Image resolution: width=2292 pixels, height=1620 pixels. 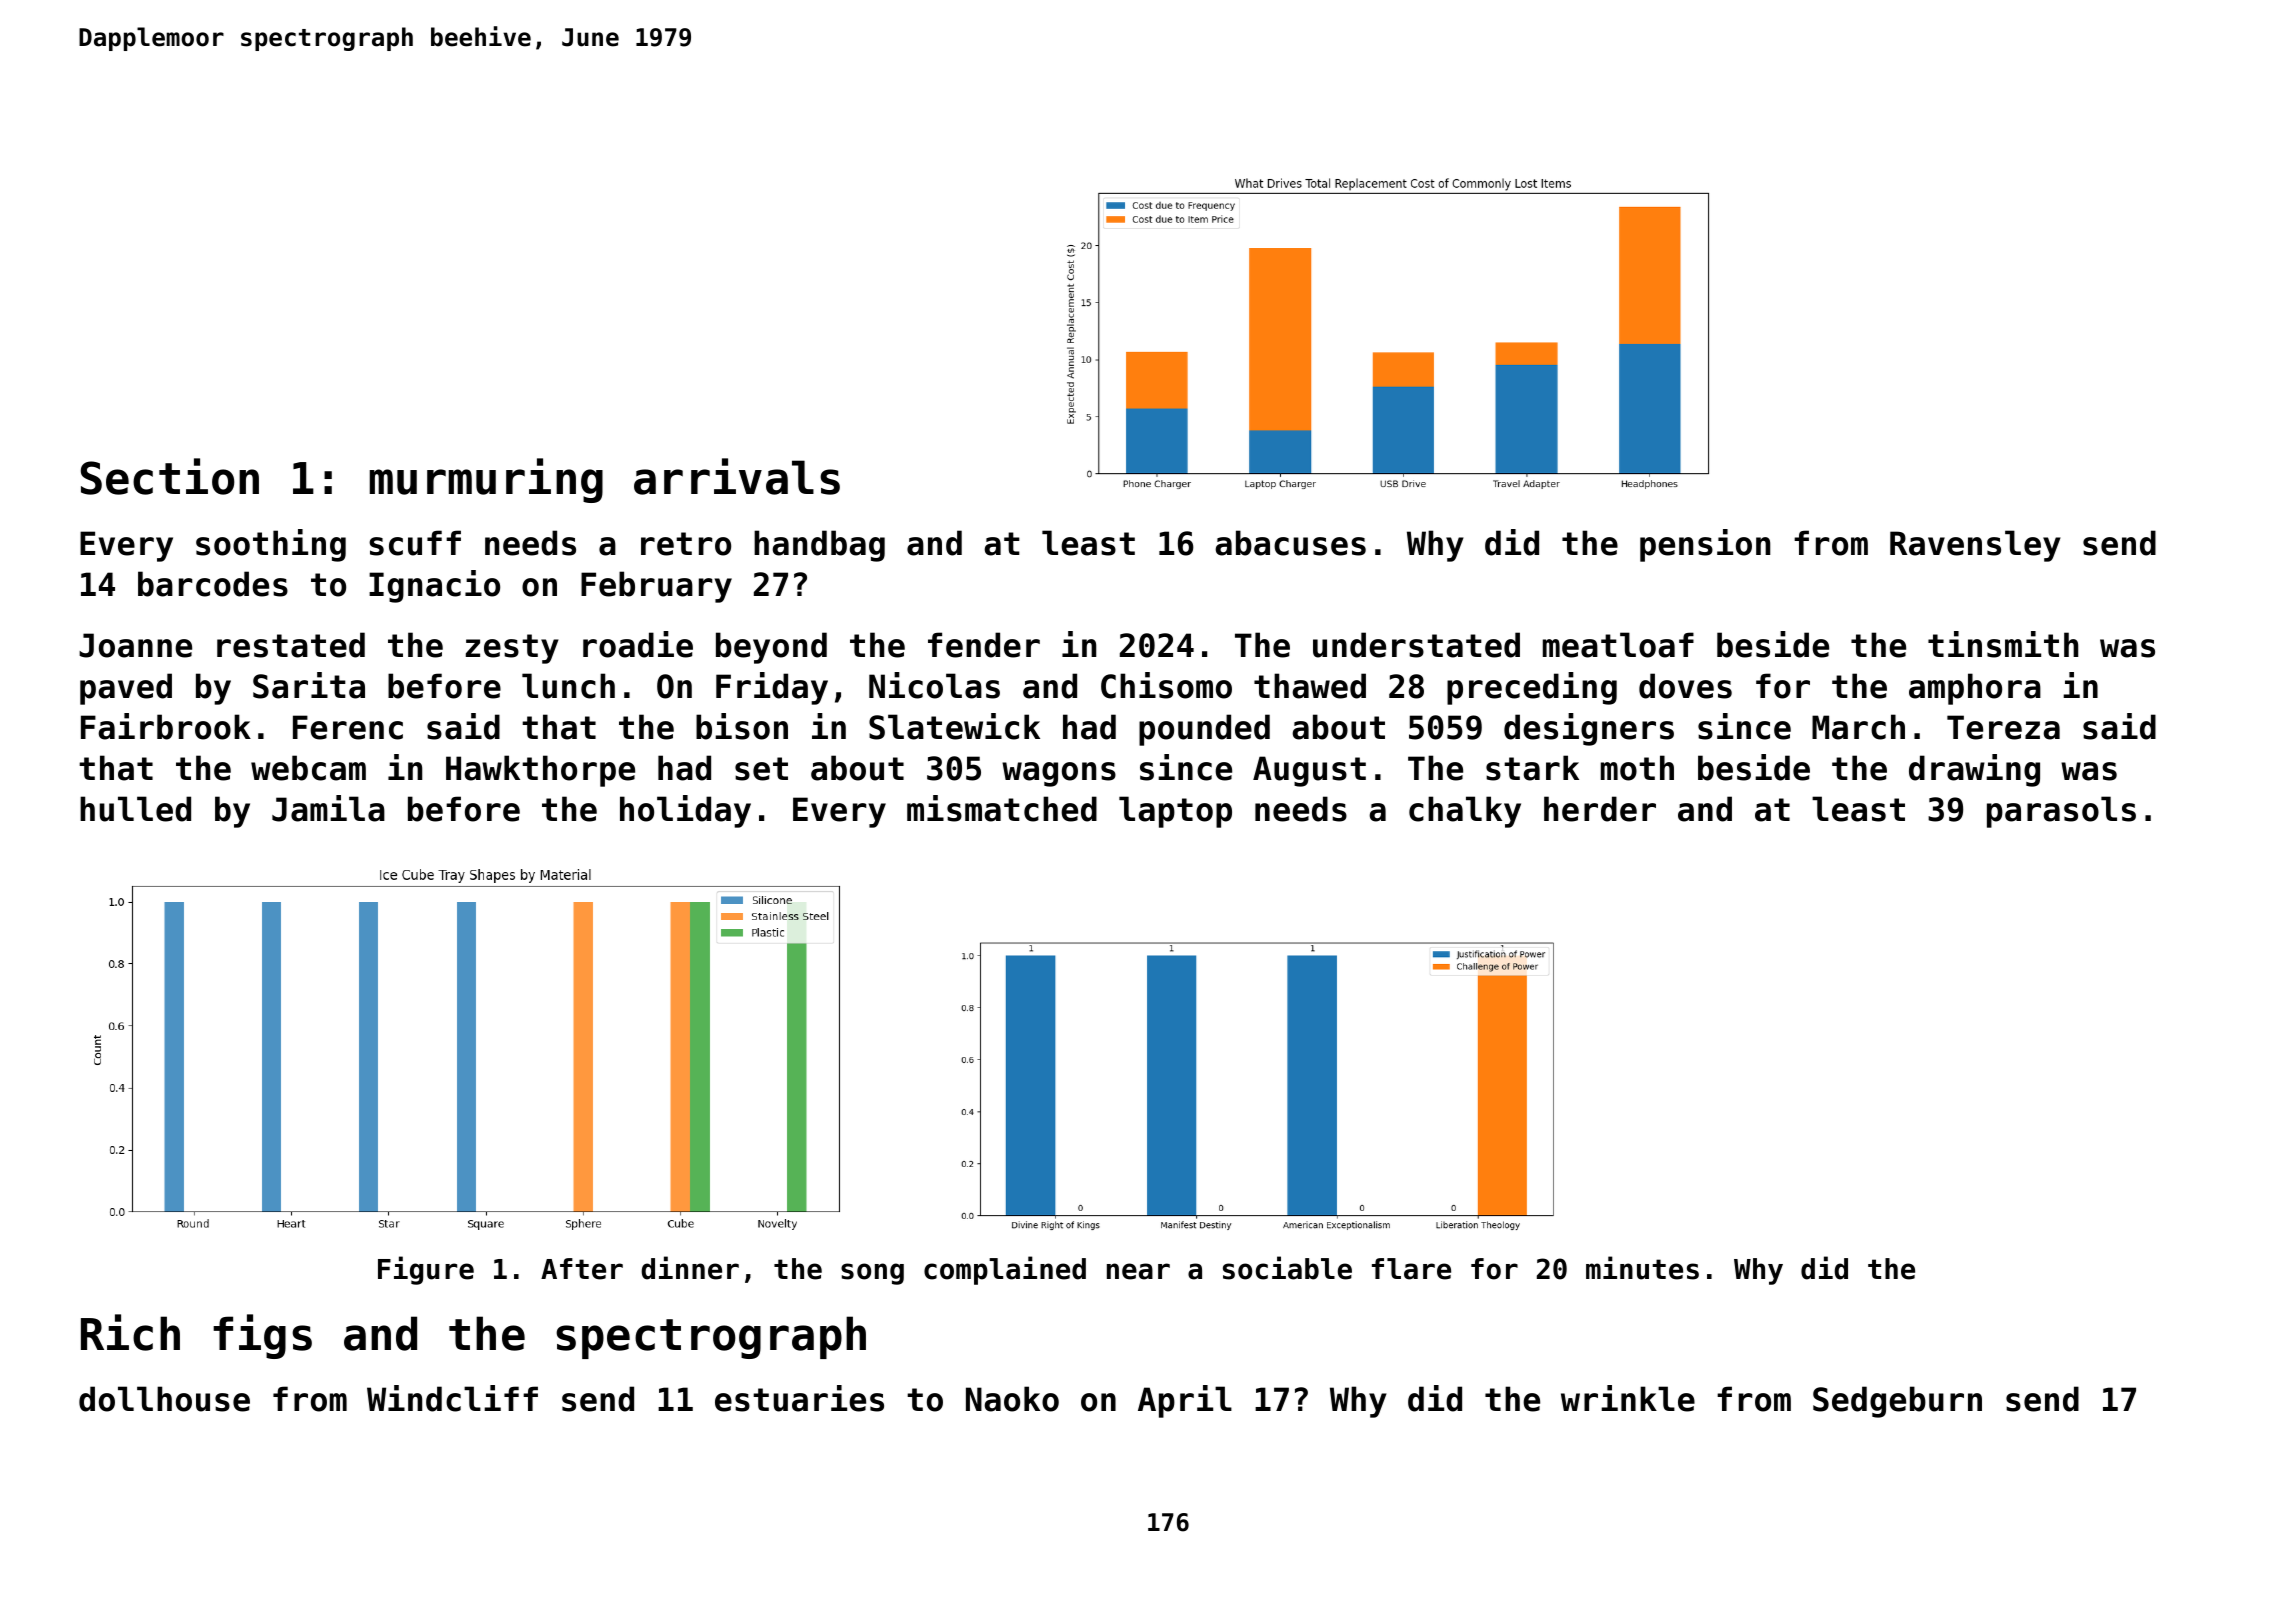 What do you see at coordinates (1465, 812) in the screenshot?
I see `chalky` at bounding box center [1465, 812].
